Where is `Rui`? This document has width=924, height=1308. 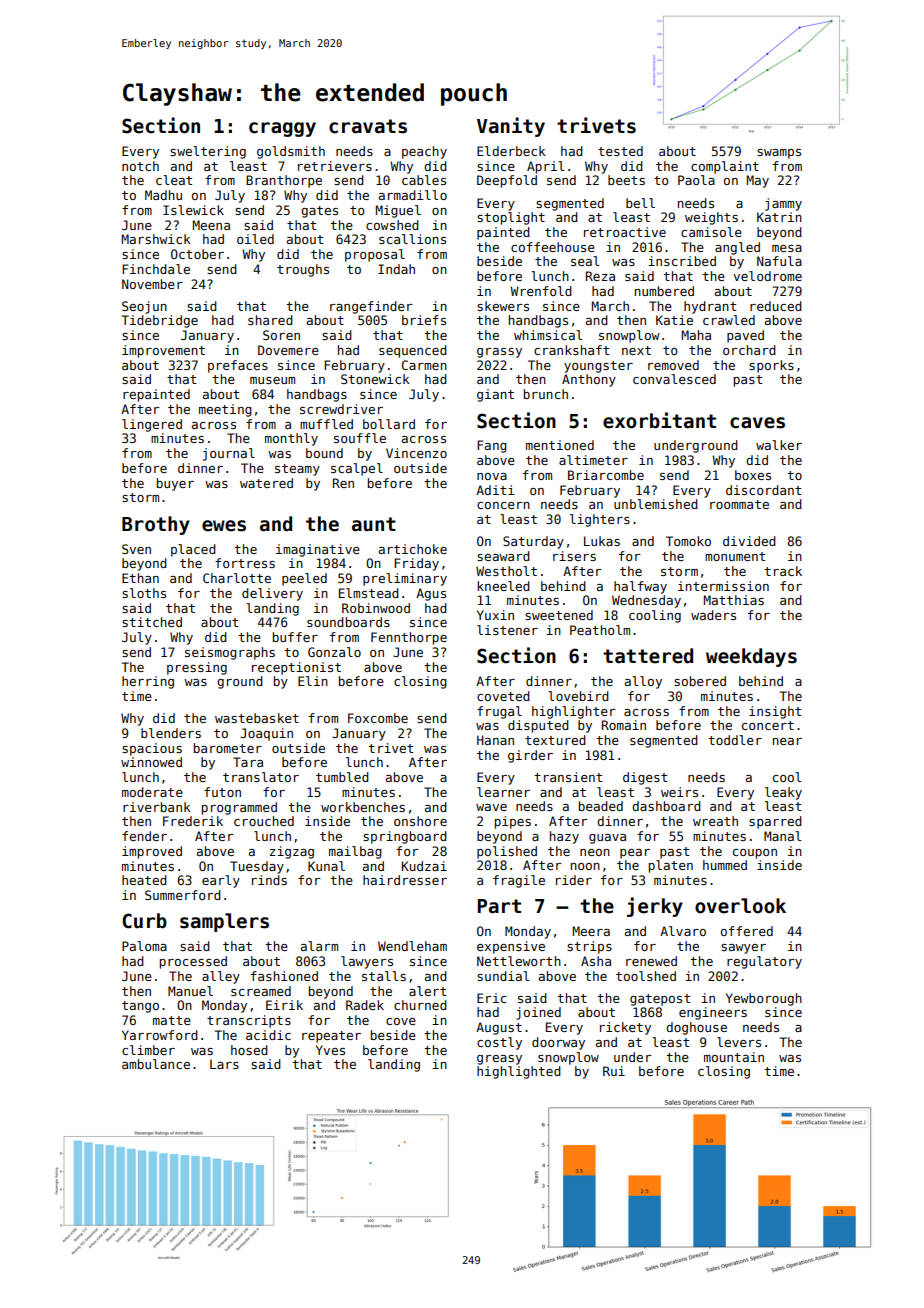
Rui is located at coordinates (614, 1071).
